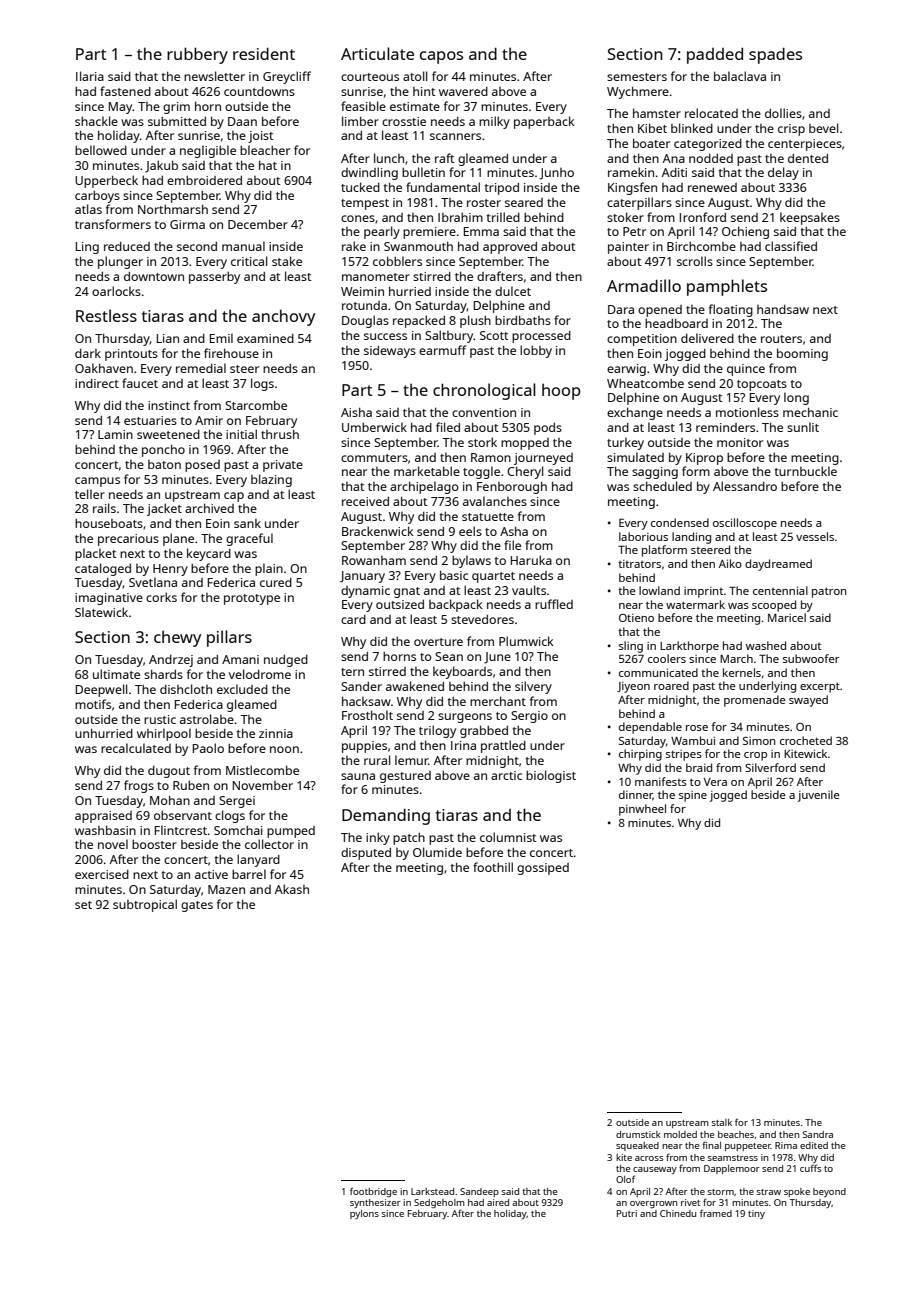  What do you see at coordinates (510, 248) in the screenshot?
I see `approved` at bounding box center [510, 248].
